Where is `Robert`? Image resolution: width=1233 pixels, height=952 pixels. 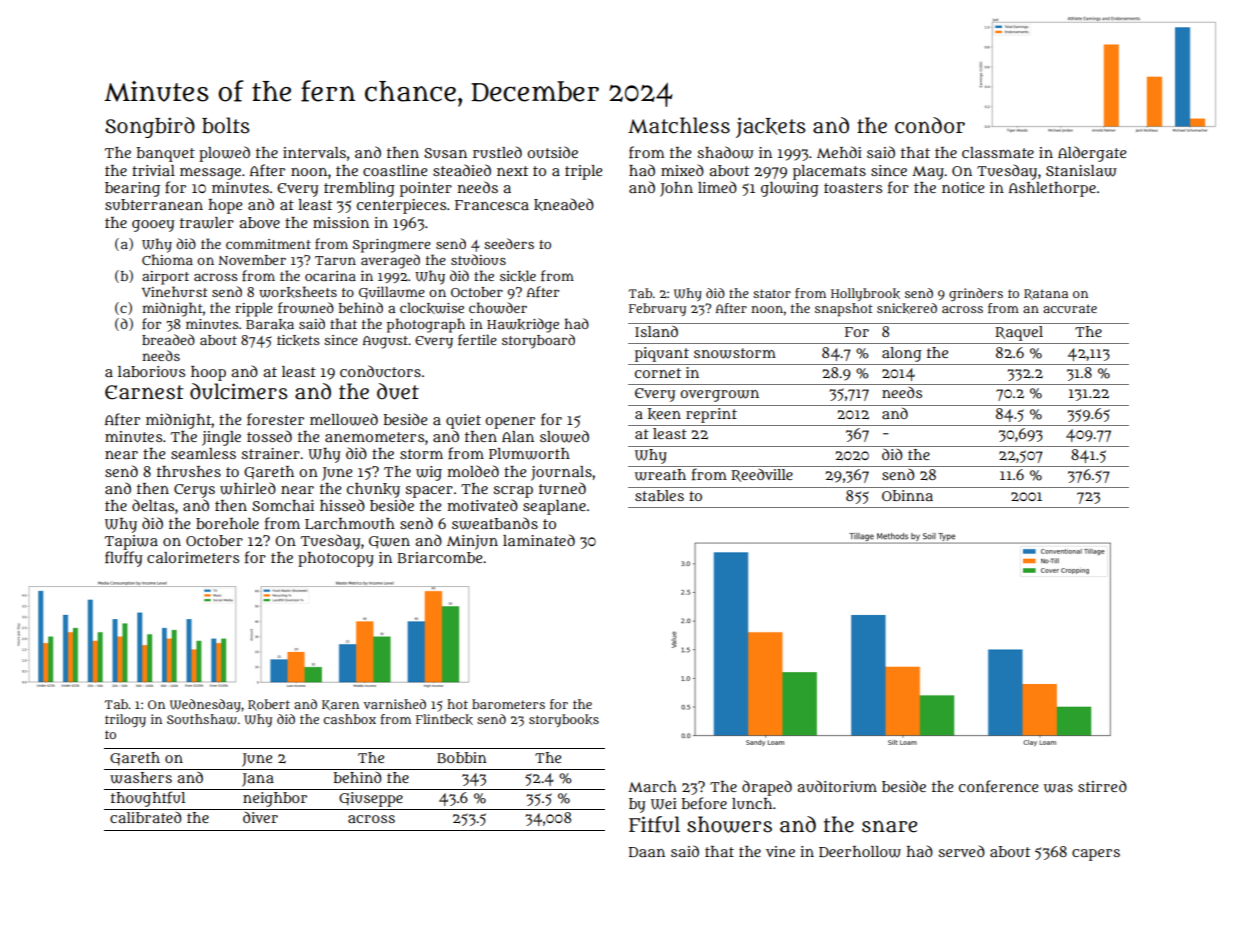 Robert is located at coordinates (269, 705).
